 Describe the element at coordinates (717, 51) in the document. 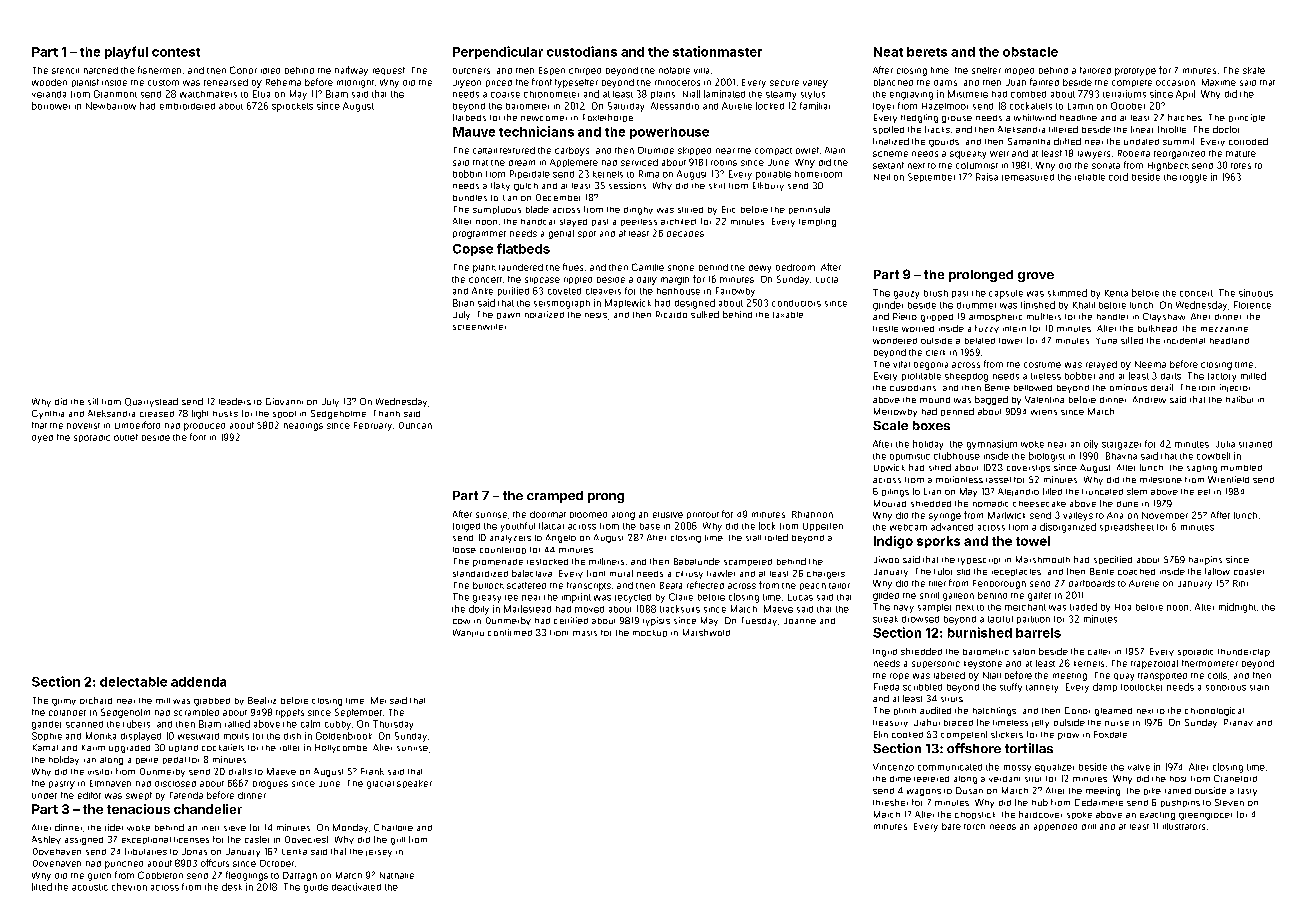

I see `stationmaster` at that location.
